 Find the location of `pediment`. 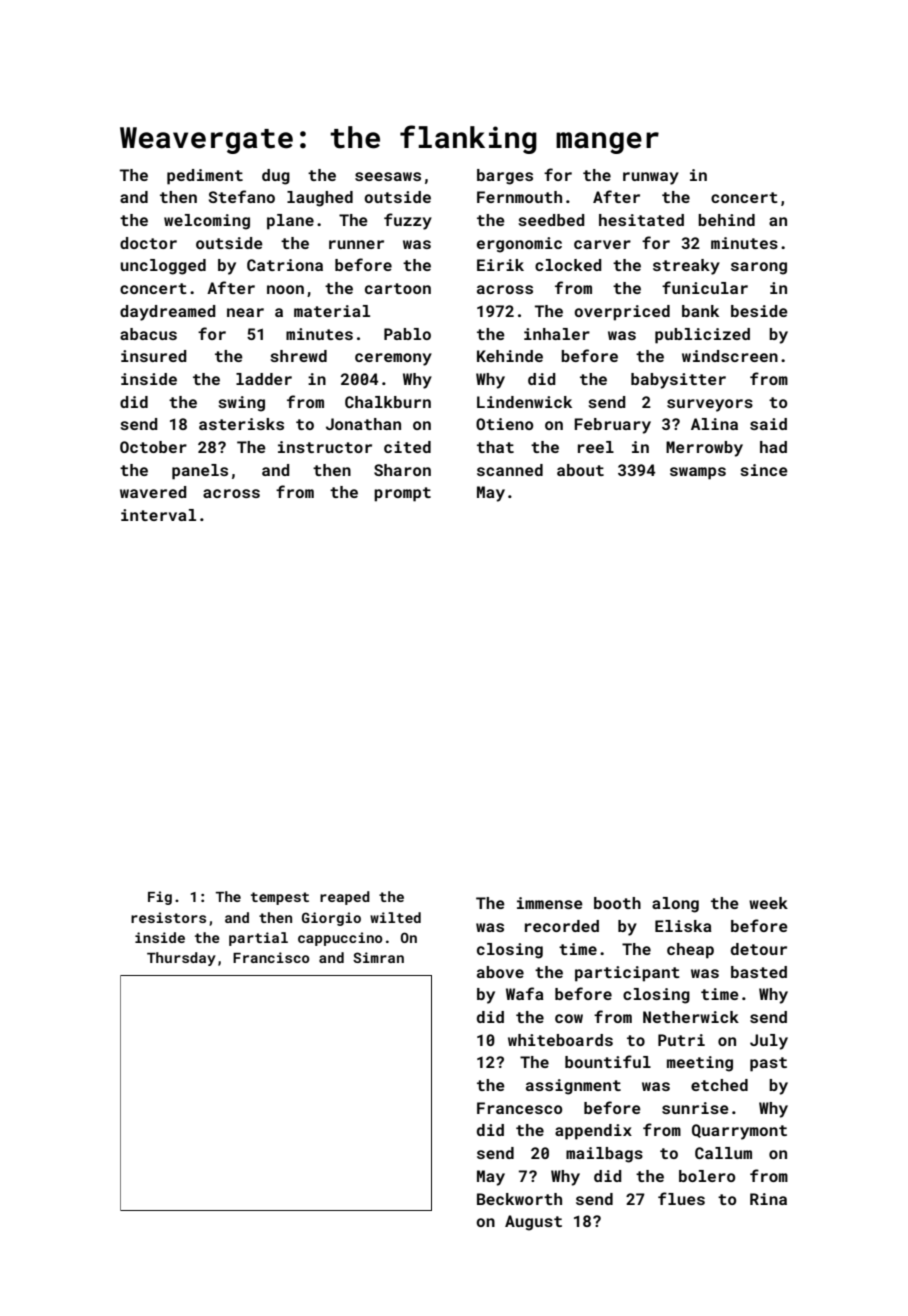

pediment is located at coordinates (205, 177).
